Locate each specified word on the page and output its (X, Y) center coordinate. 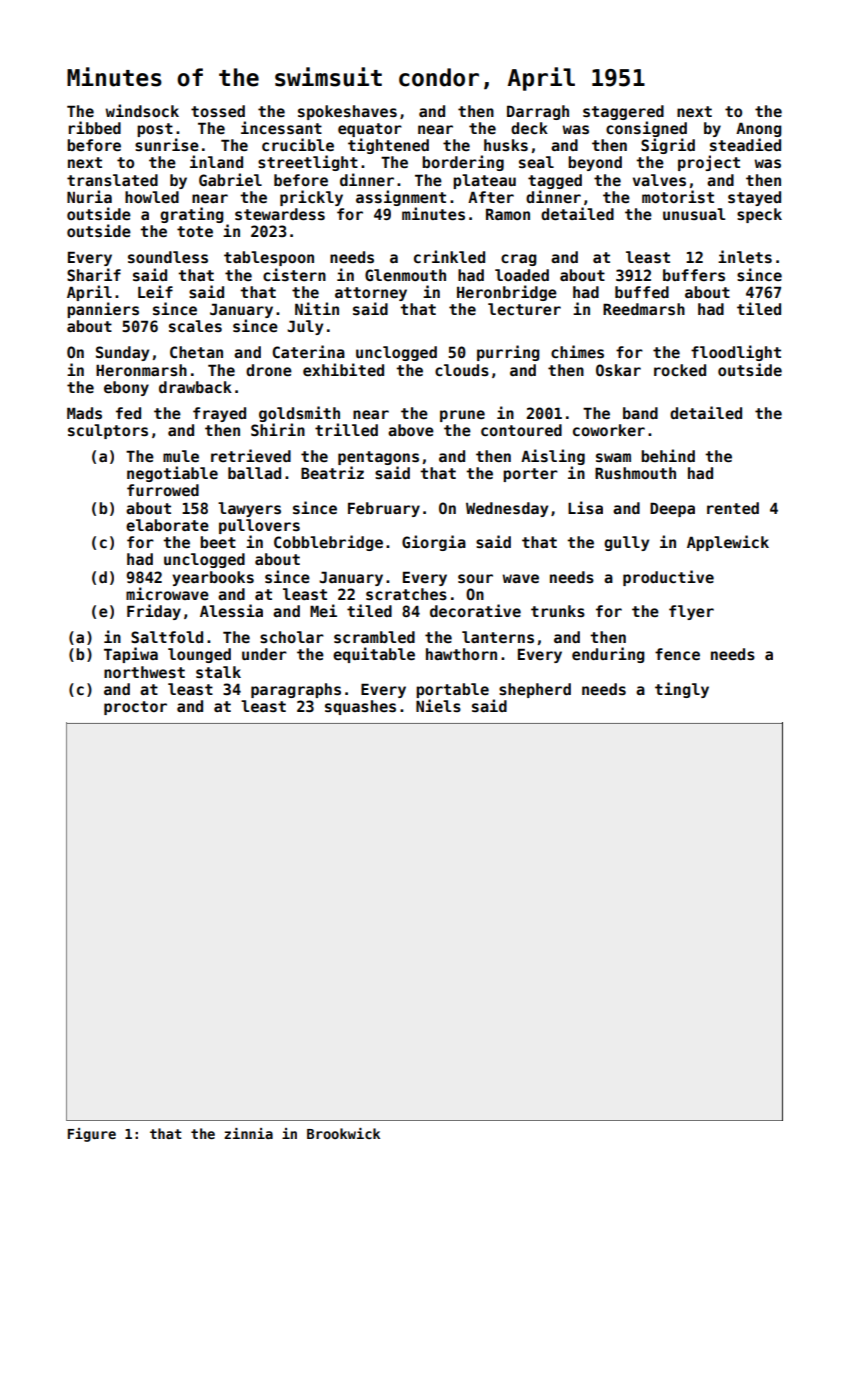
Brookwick (343, 1133)
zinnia (248, 1133)
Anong (759, 130)
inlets (745, 256)
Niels (438, 705)
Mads (84, 413)
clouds (462, 370)
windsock (142, 110)
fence (677, 654)
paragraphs (296, 690)
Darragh (538, 112)
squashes (360, 707)
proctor (135, 708)
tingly (682, 690)
